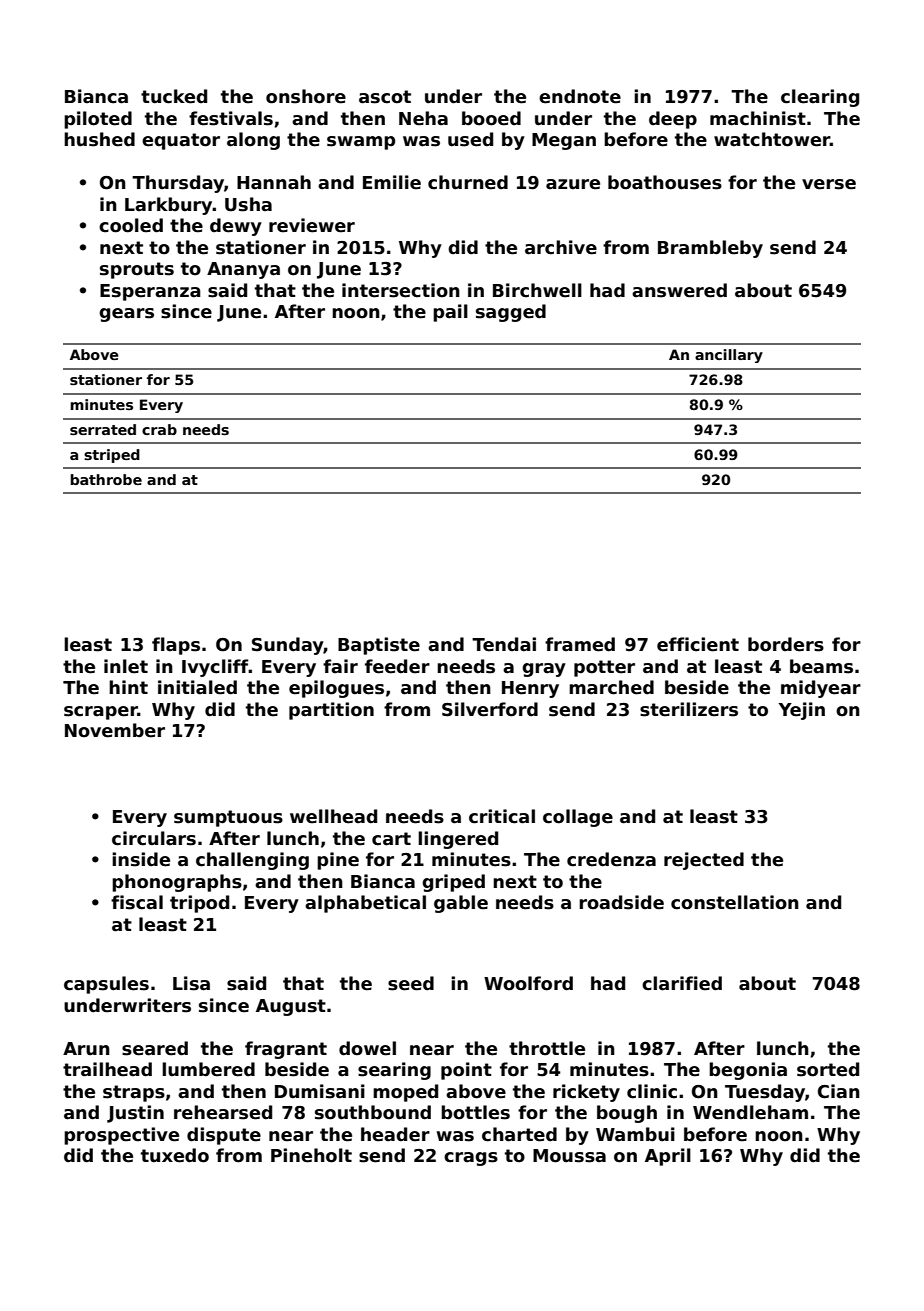 Image resolution: width=924 pixels, height=1311 pixels. What do you see at coordinates (154, 838) in the screenshot?
I see `circulars` at bounding box center [154, 838].
